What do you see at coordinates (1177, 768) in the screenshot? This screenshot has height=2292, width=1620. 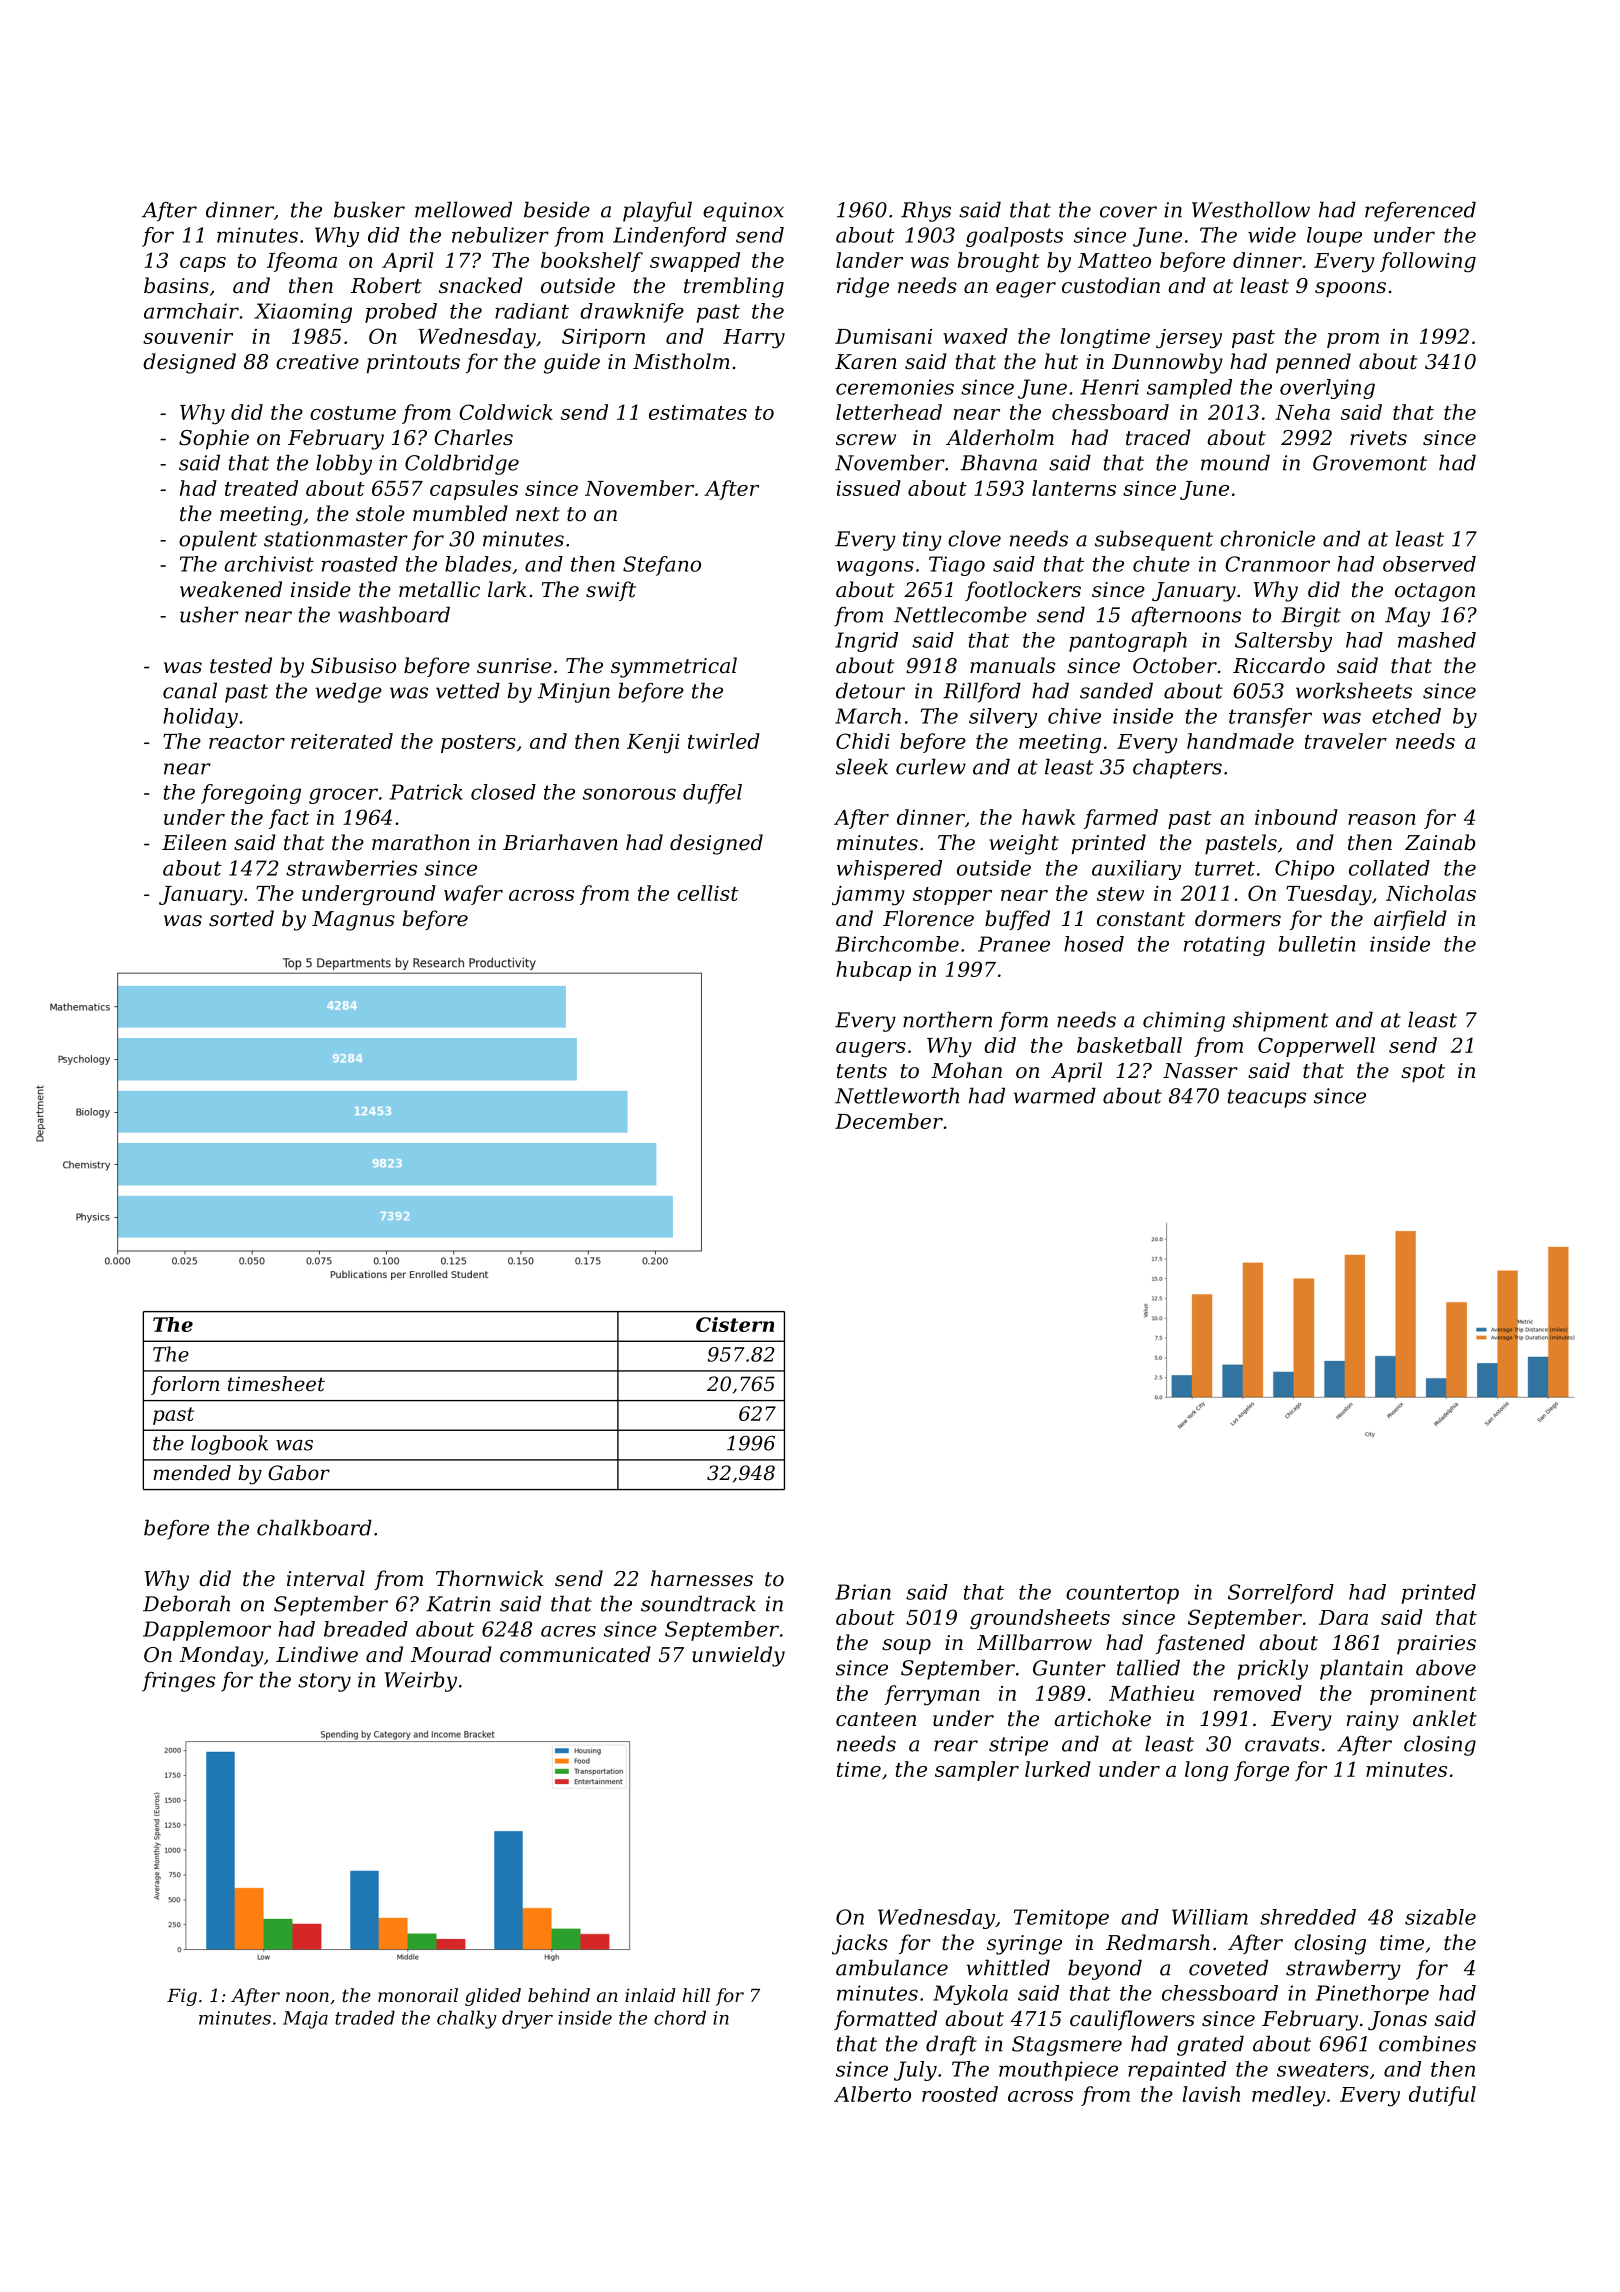 I see `chapters` at bounding box center [1177, 768].
